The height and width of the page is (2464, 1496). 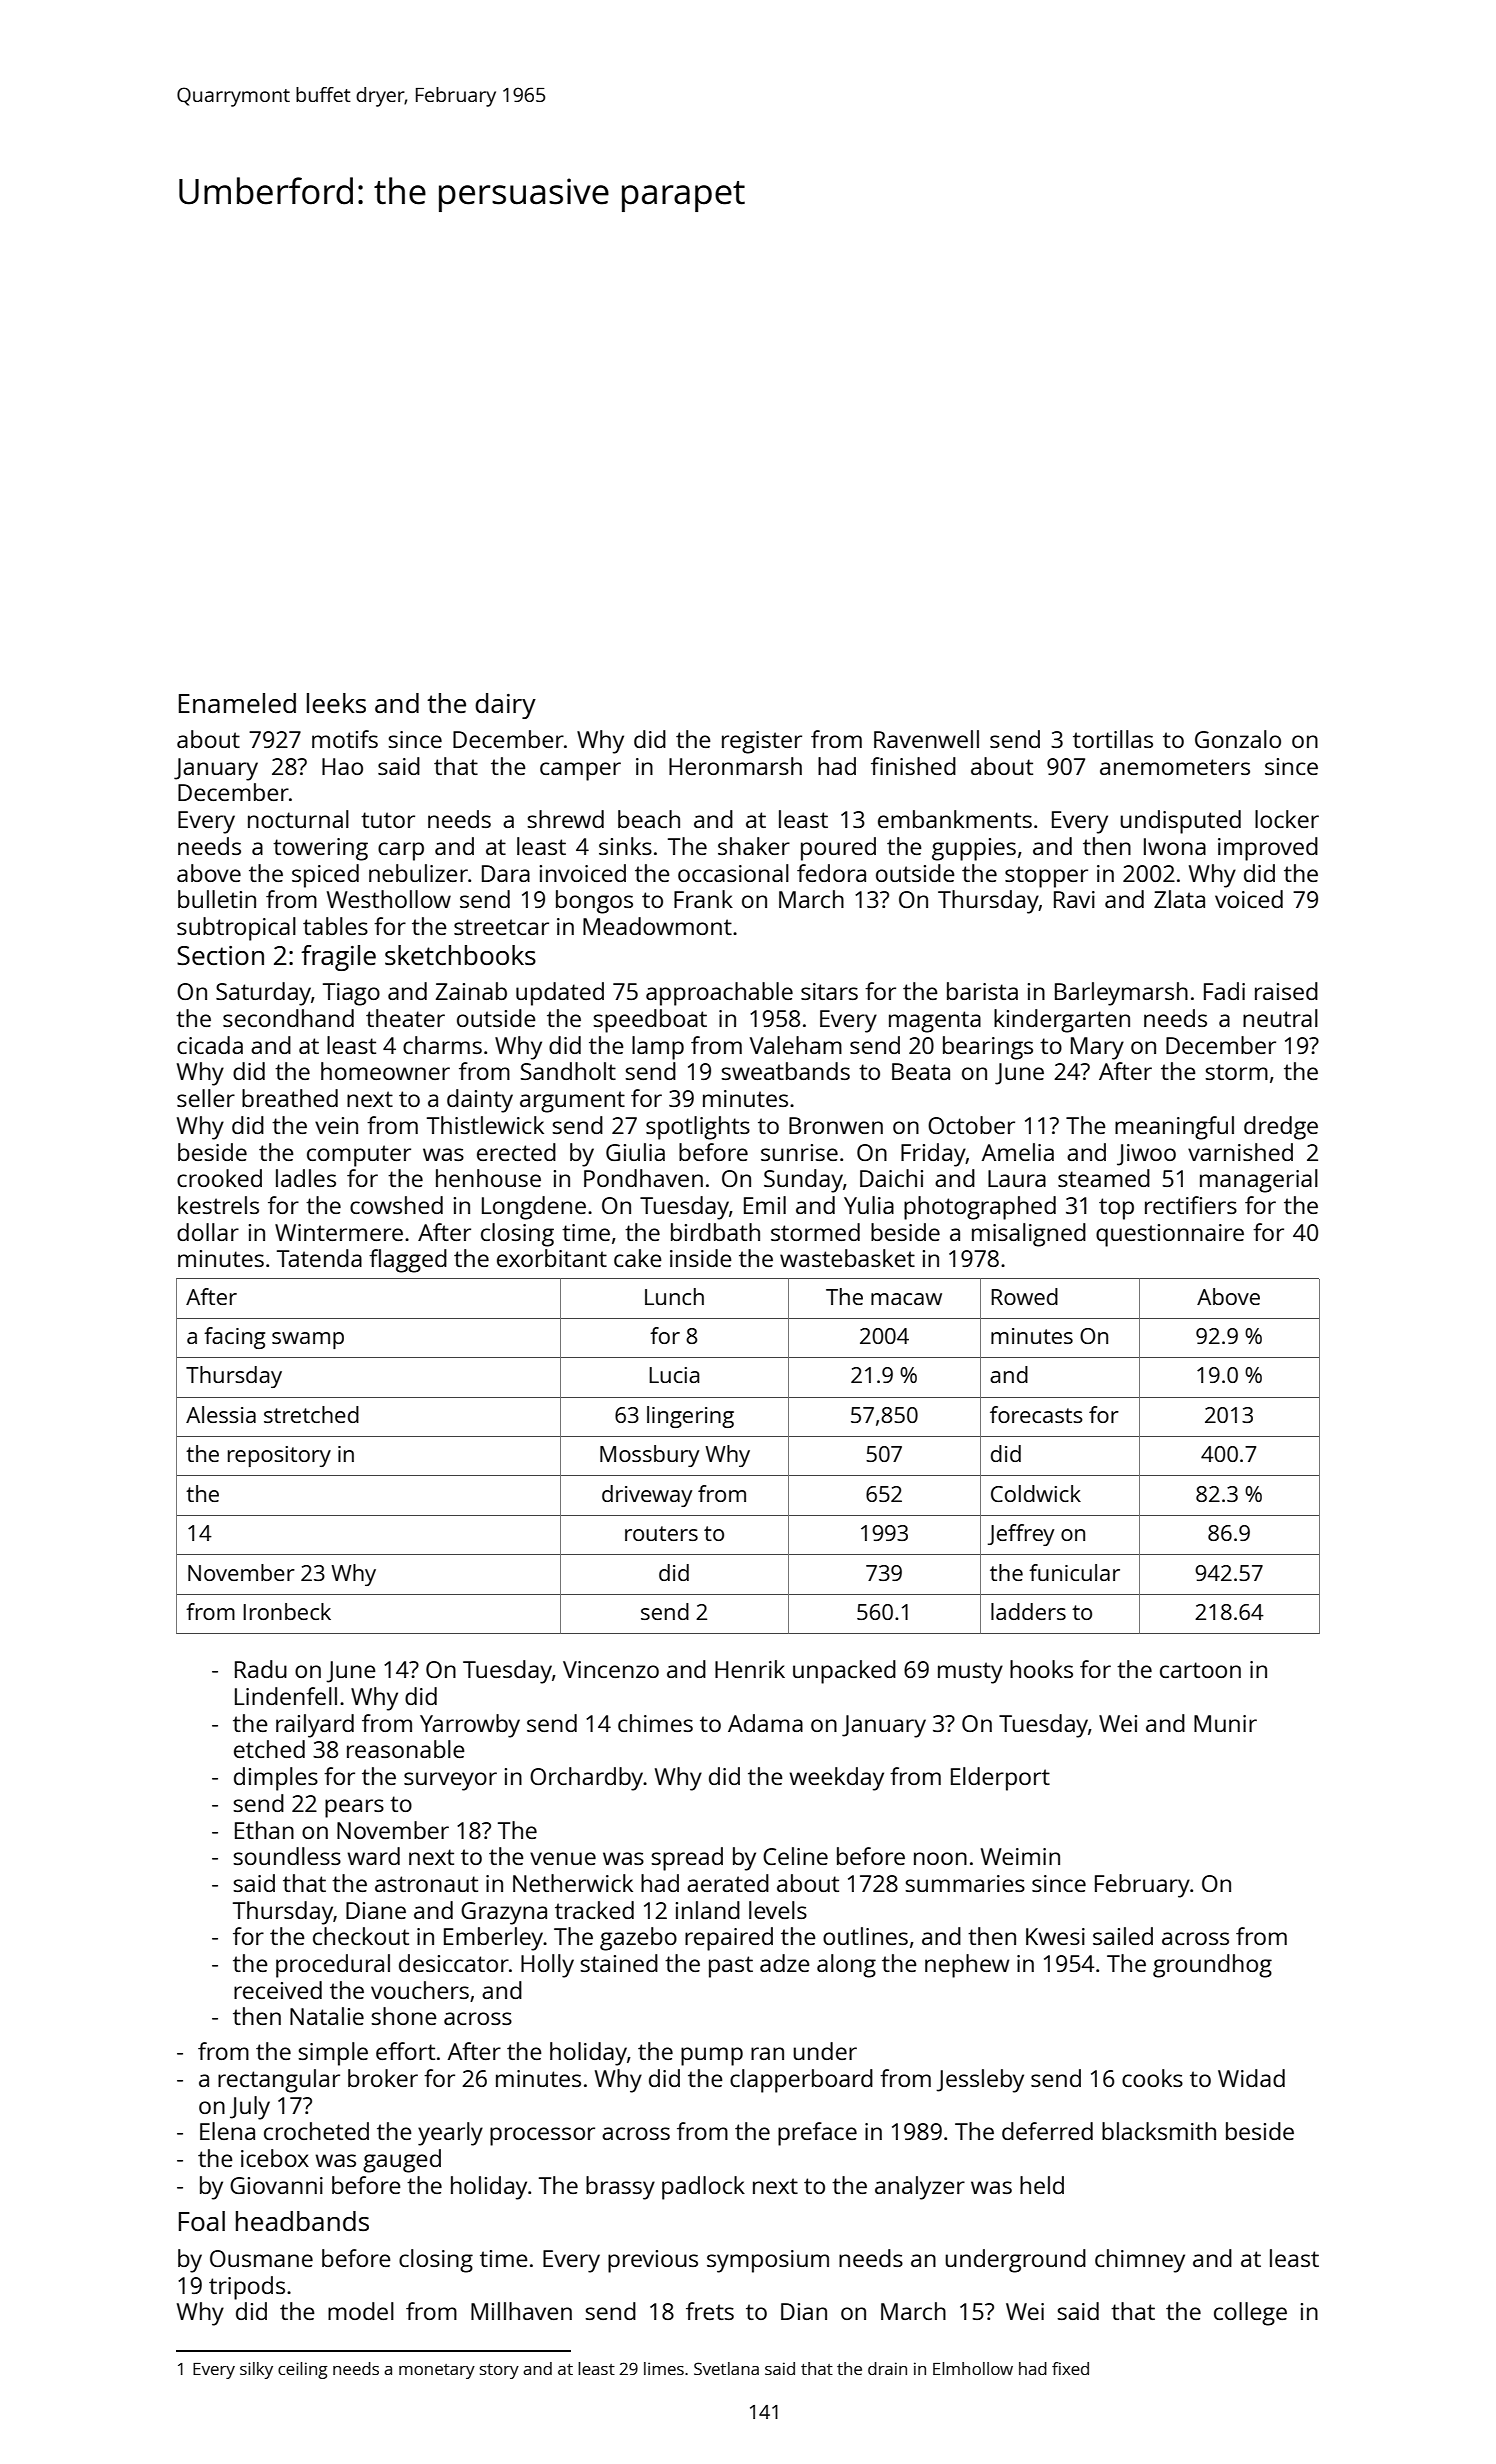 I want to click on camper, so click(x=580, y=771).
